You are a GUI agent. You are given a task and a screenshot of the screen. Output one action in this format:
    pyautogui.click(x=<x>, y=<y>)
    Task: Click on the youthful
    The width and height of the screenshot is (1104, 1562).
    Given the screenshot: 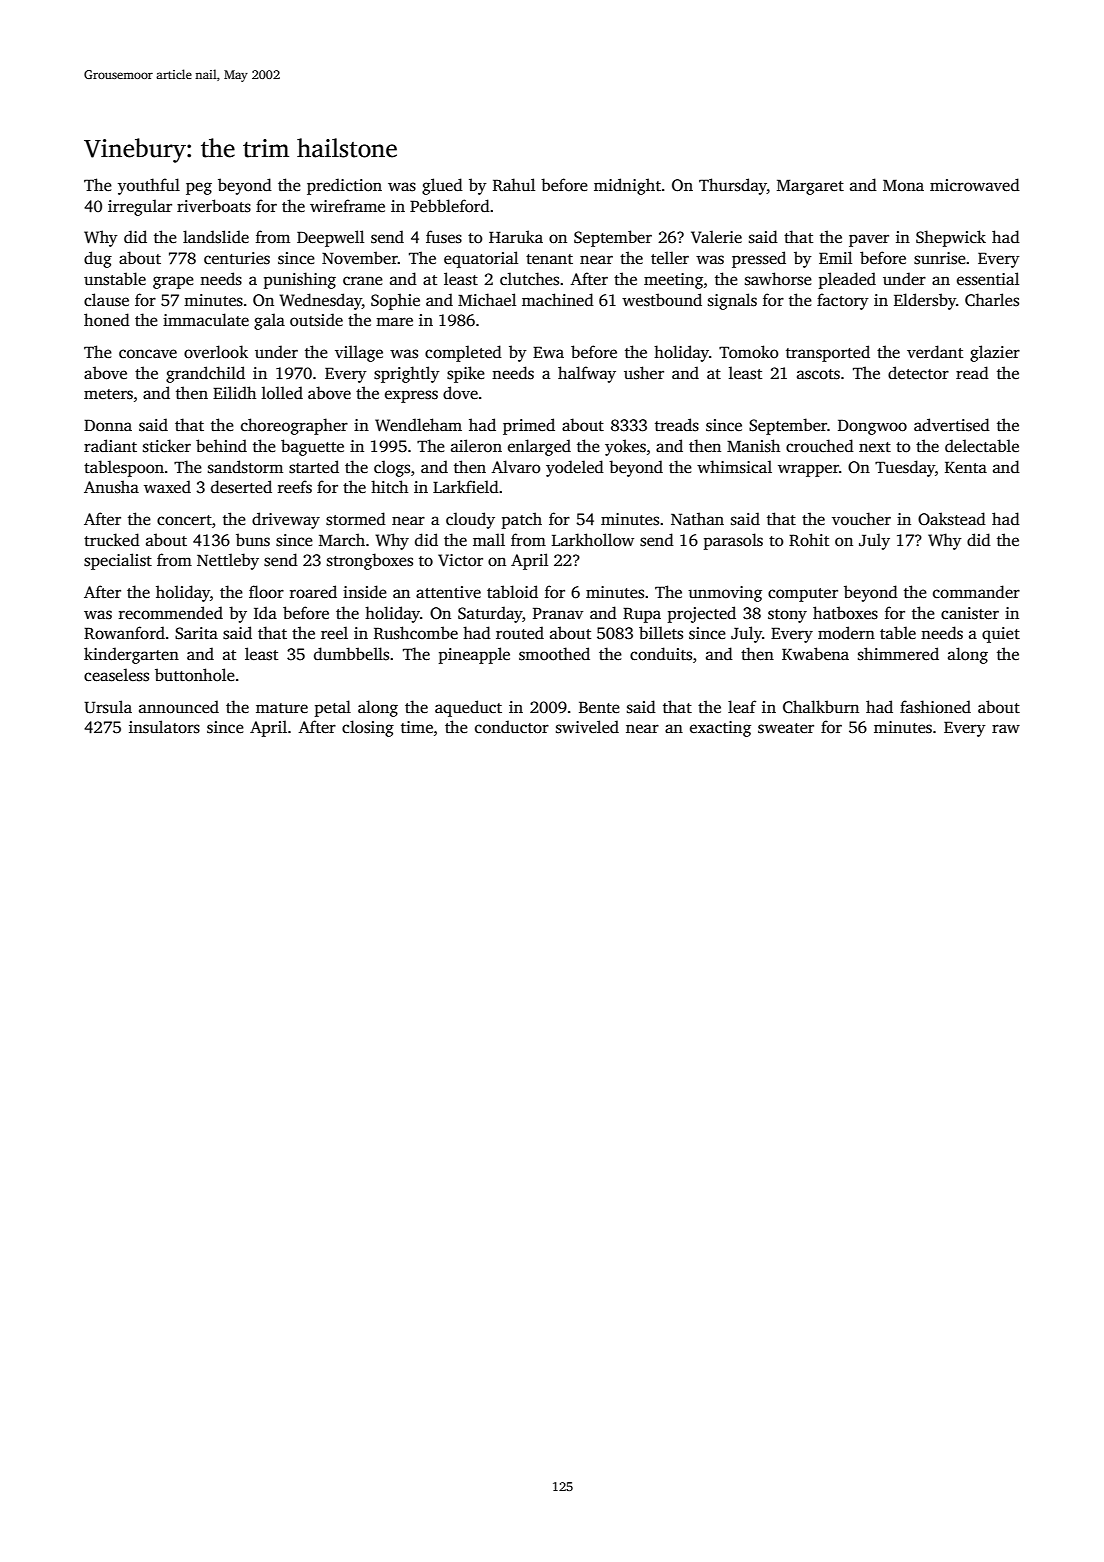 What is the action you would take?
    pyautogui.click(x=149, y=186)
